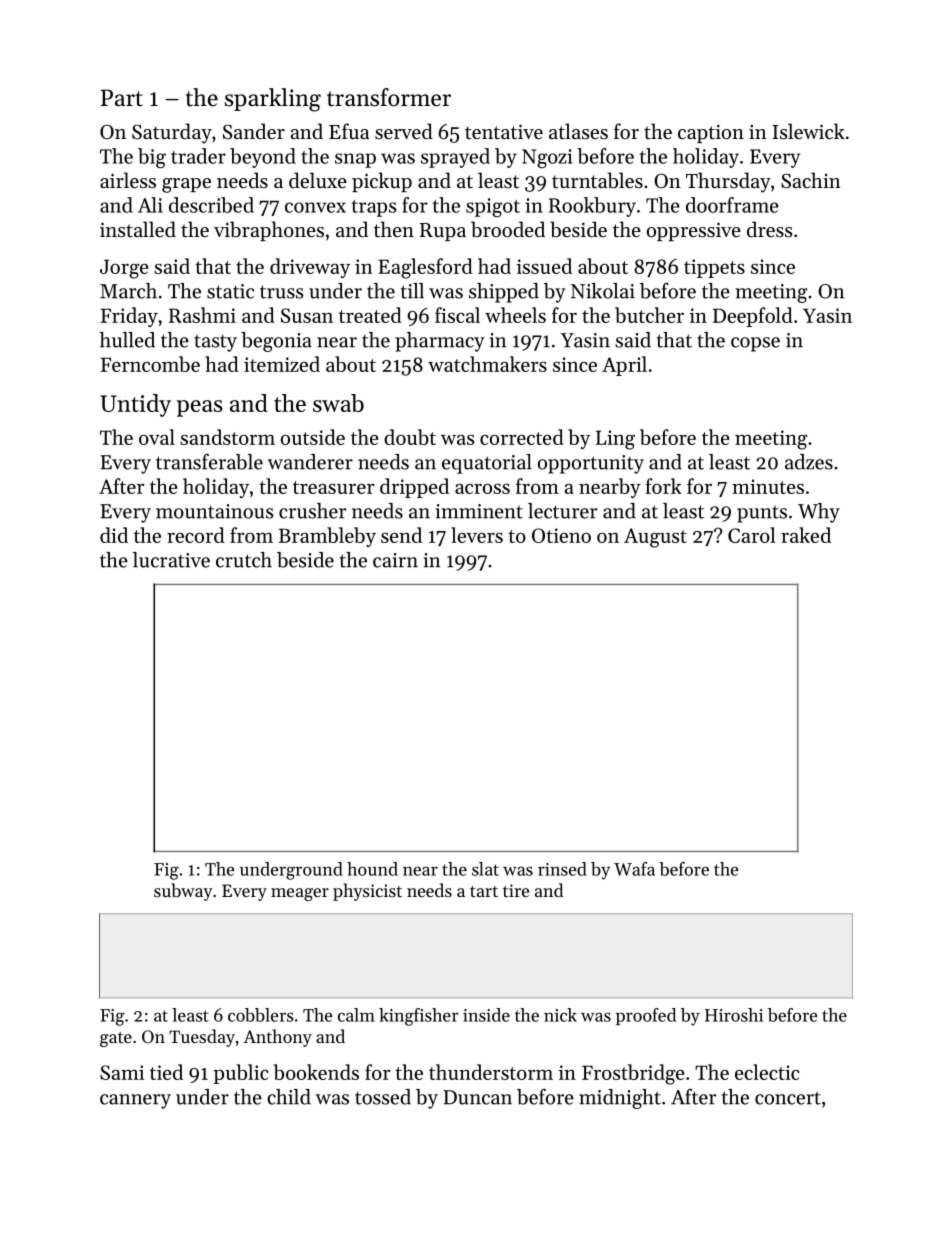 The width and height of the document is (952, 1233). Describe the element at coordinates (808, 131) in the document. I see `Islewick` at that location.
